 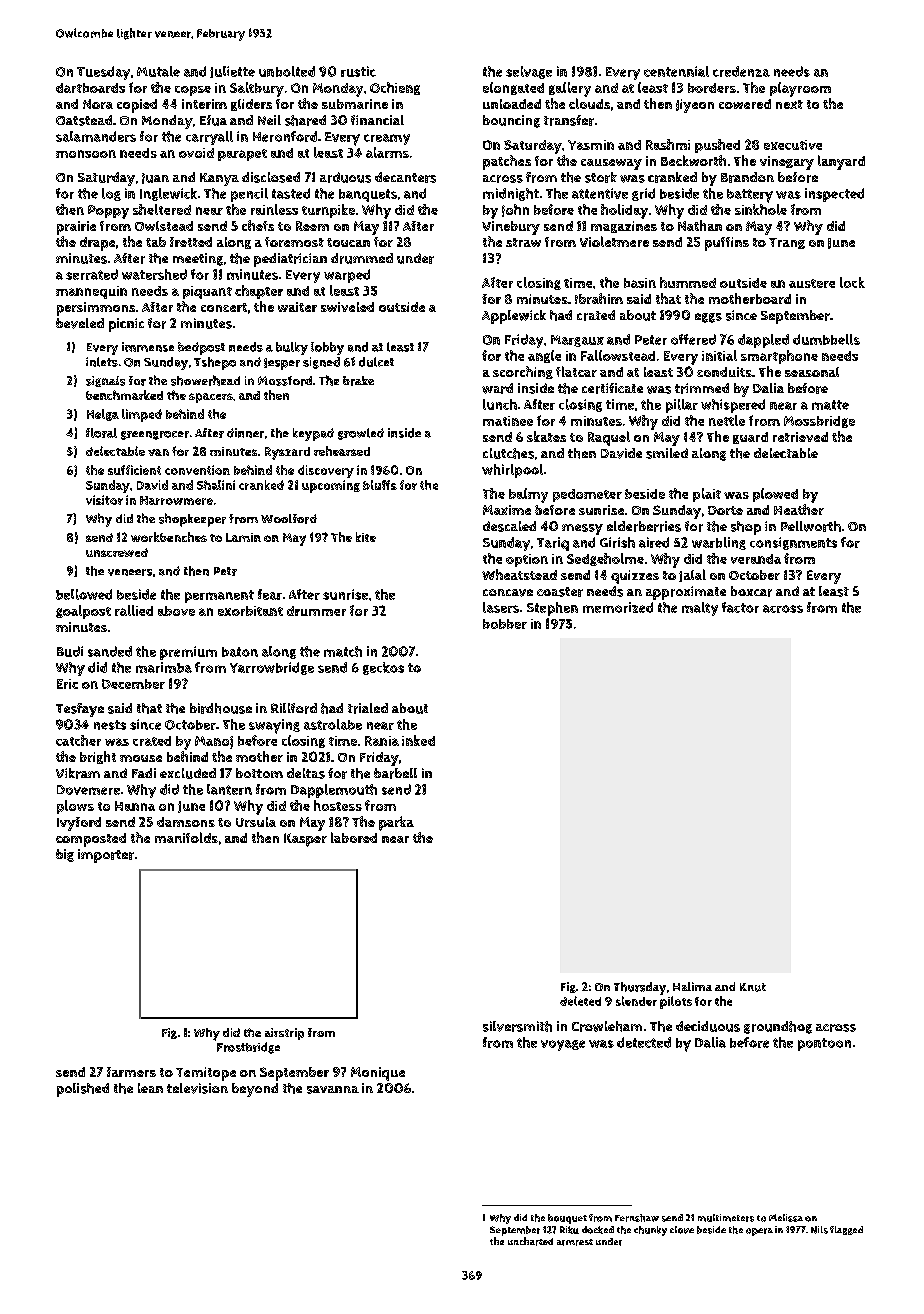 What do you see at coordinates (106, 856) in the screenshot?
I see `importer` at bounding box center [106, 856].
